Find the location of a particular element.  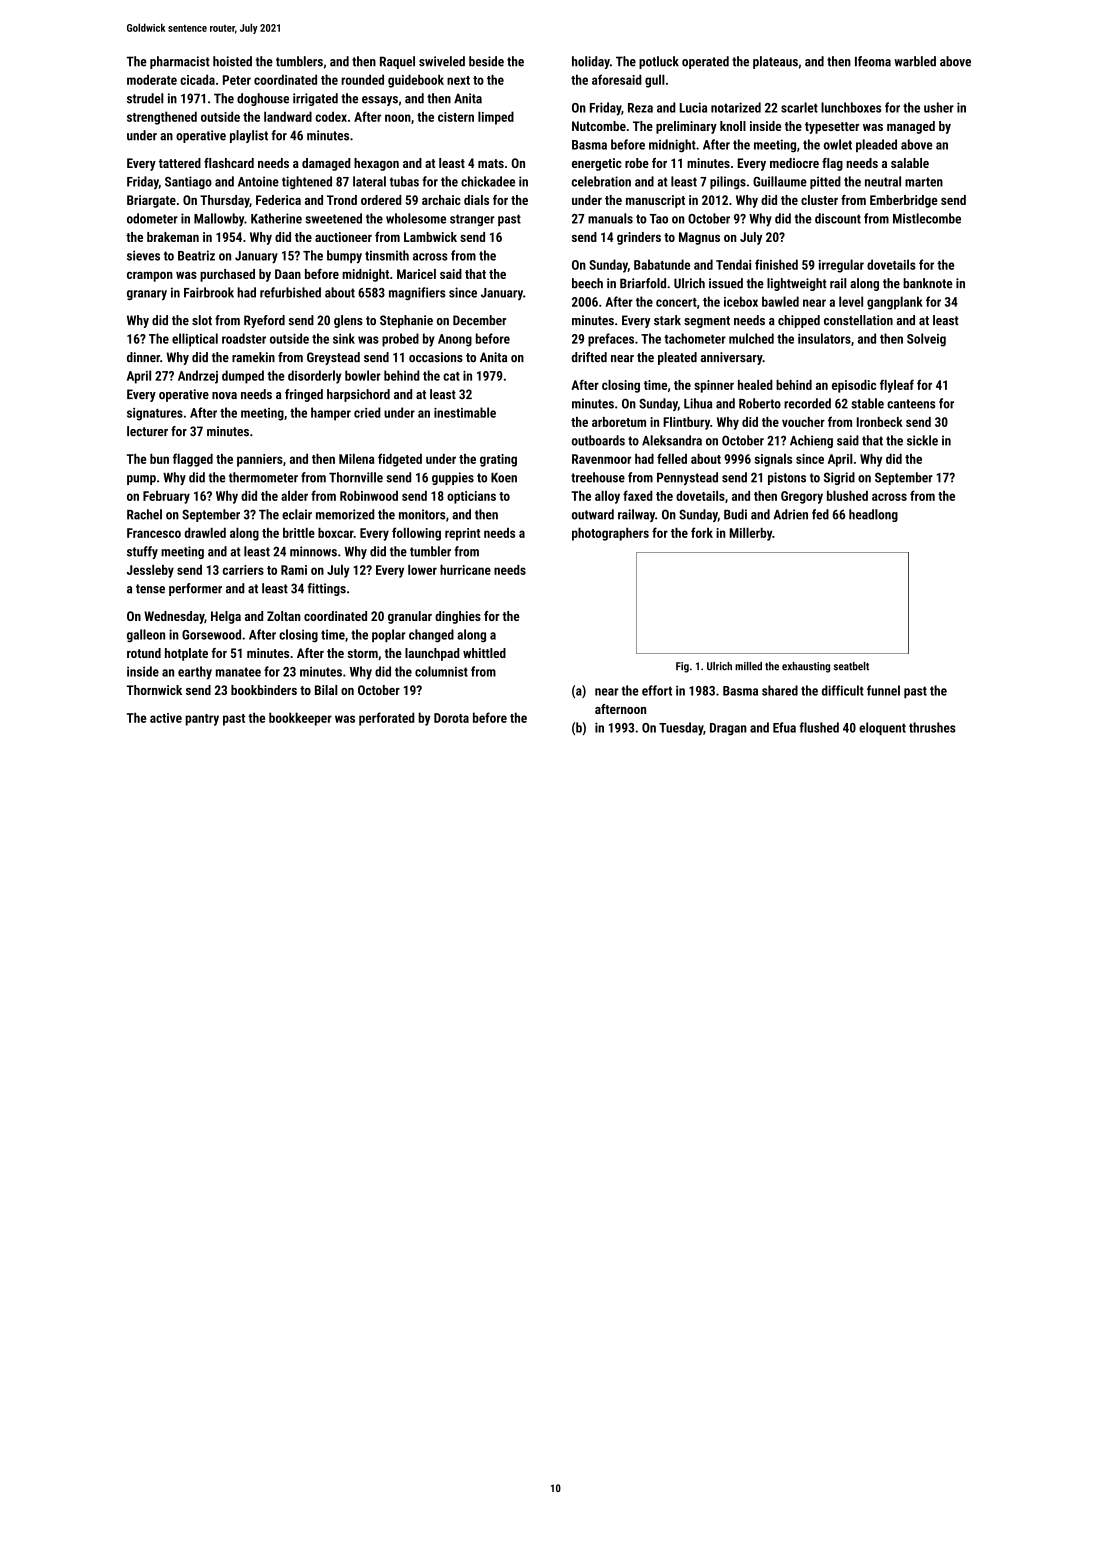

manuals is located at coordinates (610, 218).
